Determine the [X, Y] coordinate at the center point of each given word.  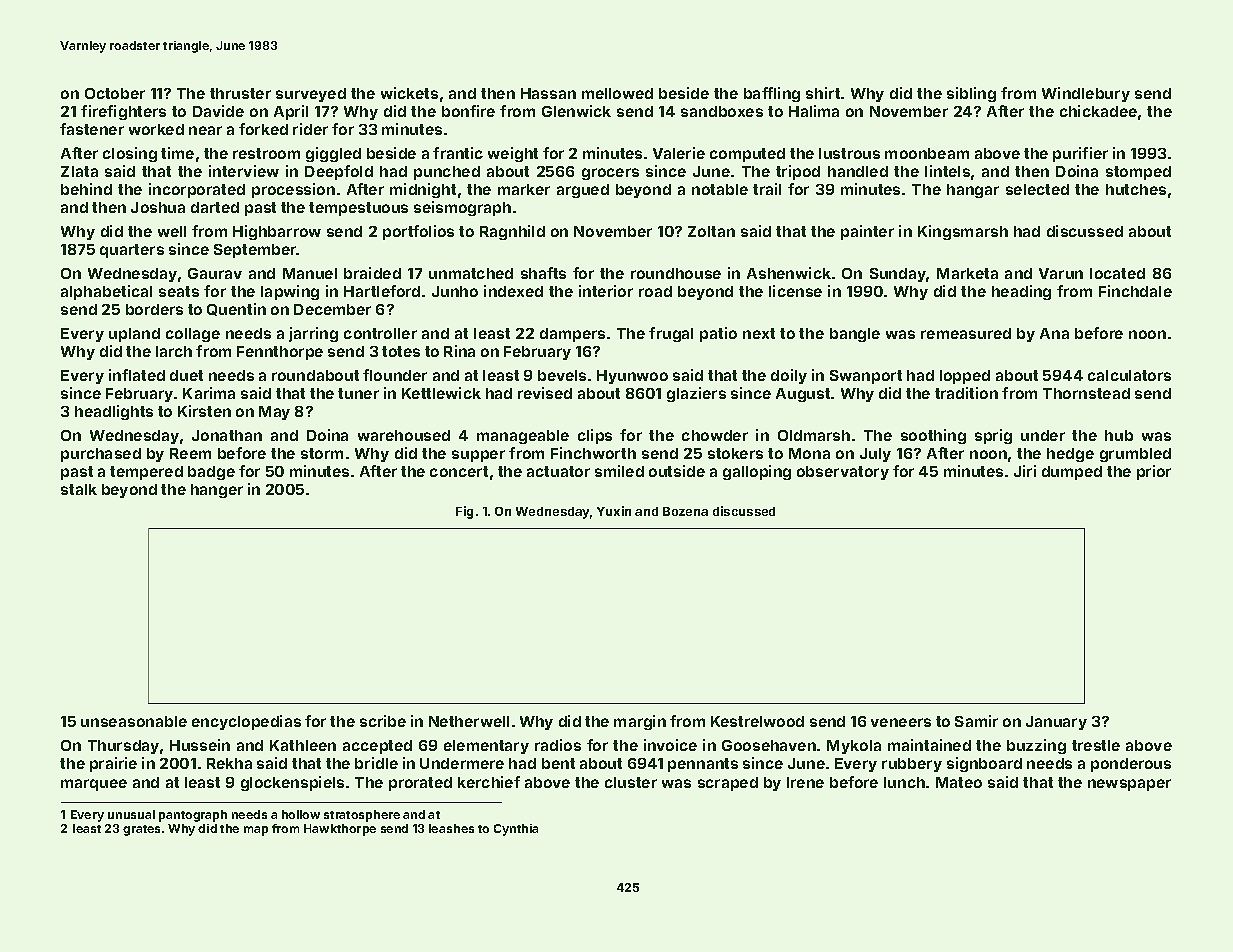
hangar [973, 191]
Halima [814, 111]
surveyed [311, 95]
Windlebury [1086, 94]
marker [524, 189]
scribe [383, 721]
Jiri [1025, 471]
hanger [217, 491]
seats [179, 291]
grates [141, 830]
